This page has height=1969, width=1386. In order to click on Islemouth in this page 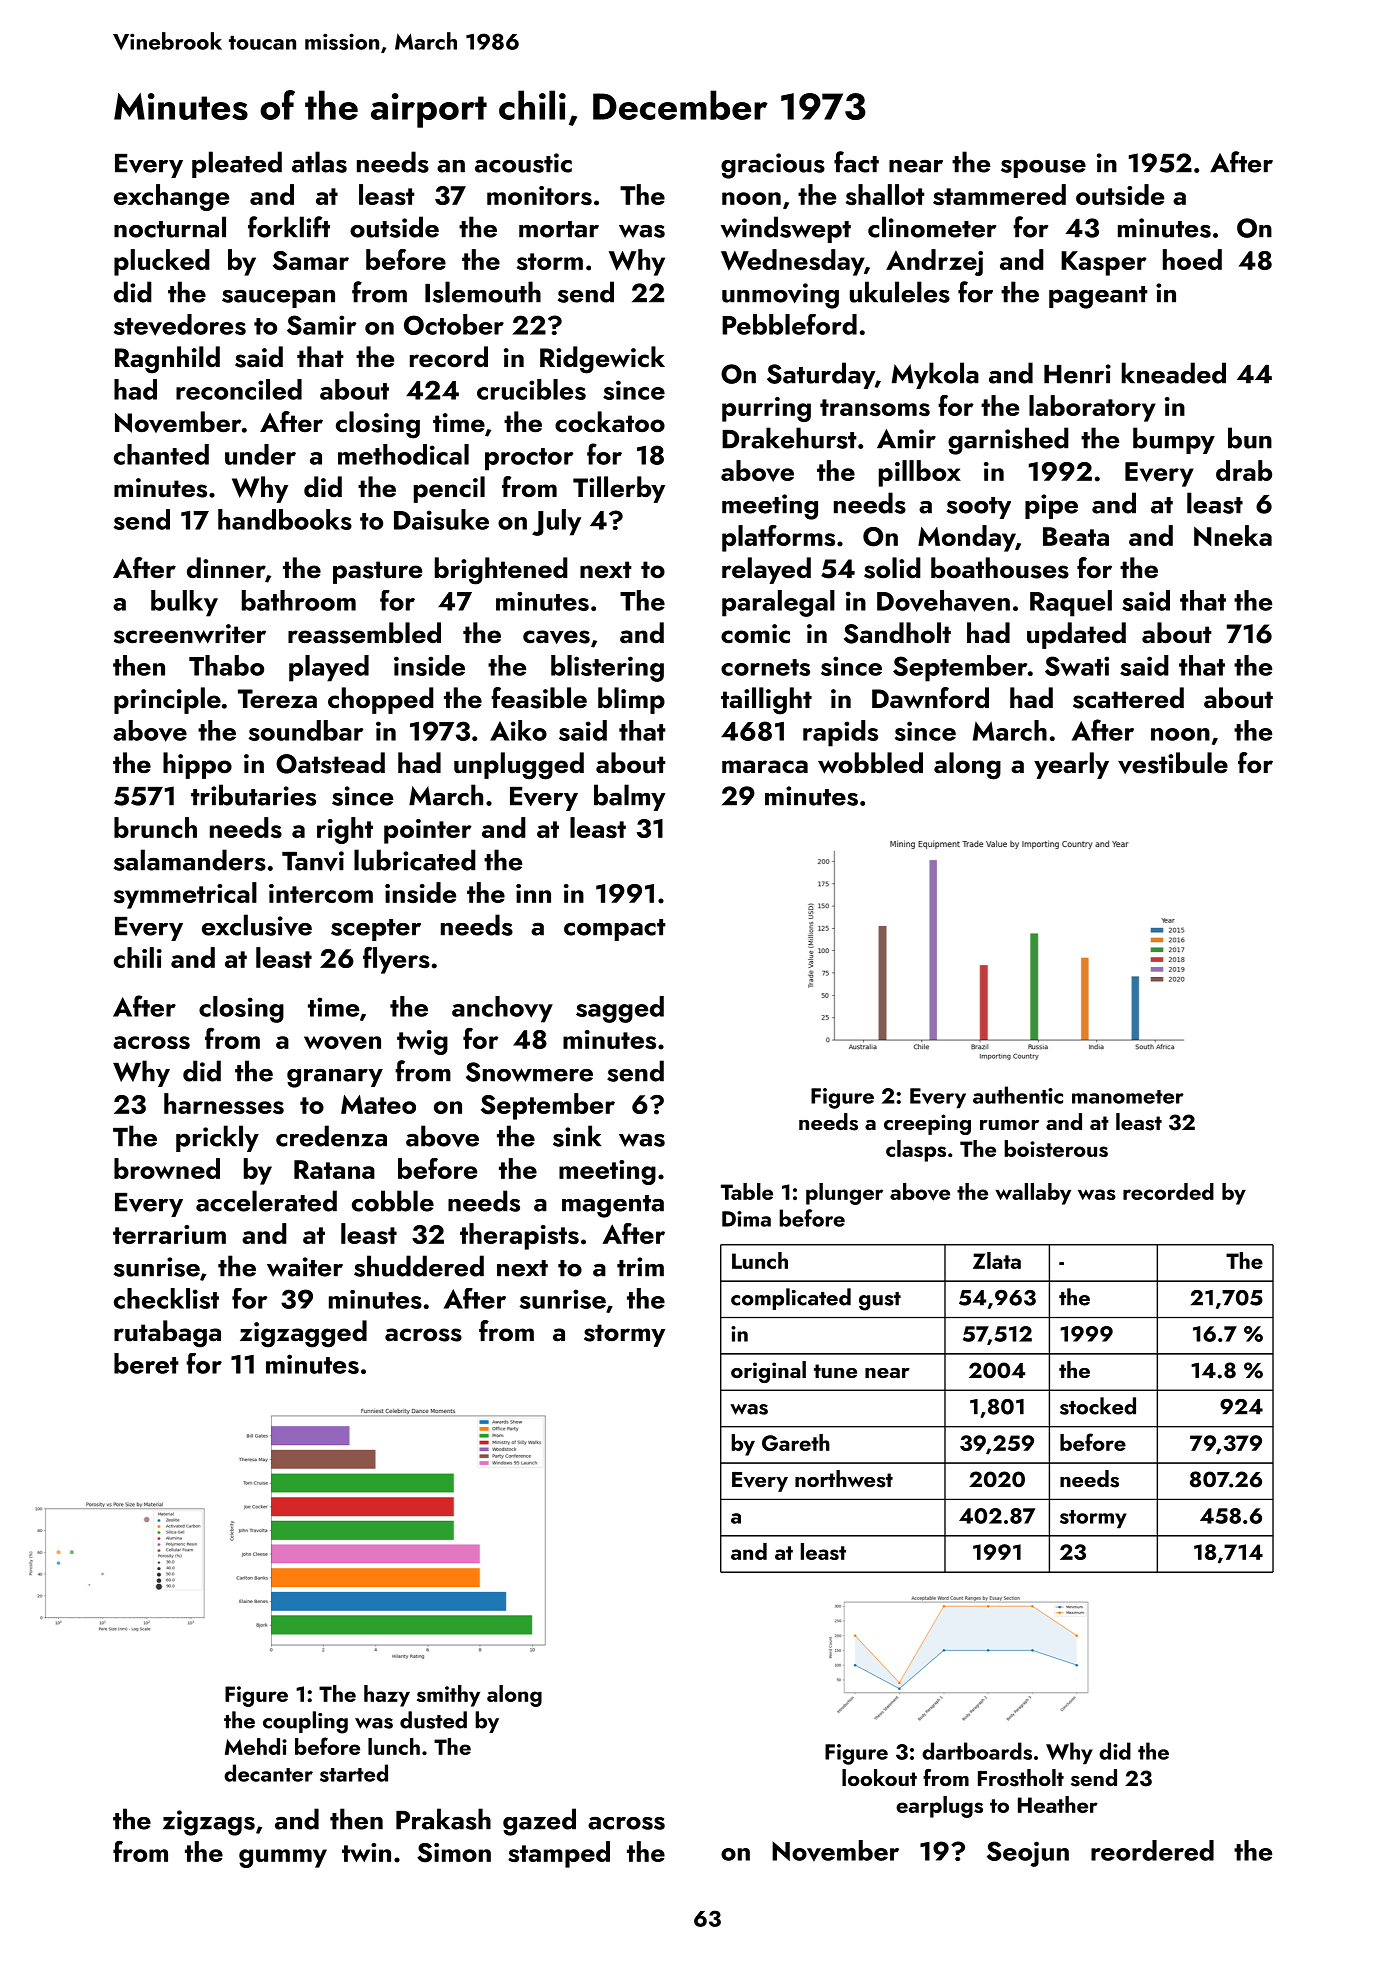, I will do `click(483, 292)`.
